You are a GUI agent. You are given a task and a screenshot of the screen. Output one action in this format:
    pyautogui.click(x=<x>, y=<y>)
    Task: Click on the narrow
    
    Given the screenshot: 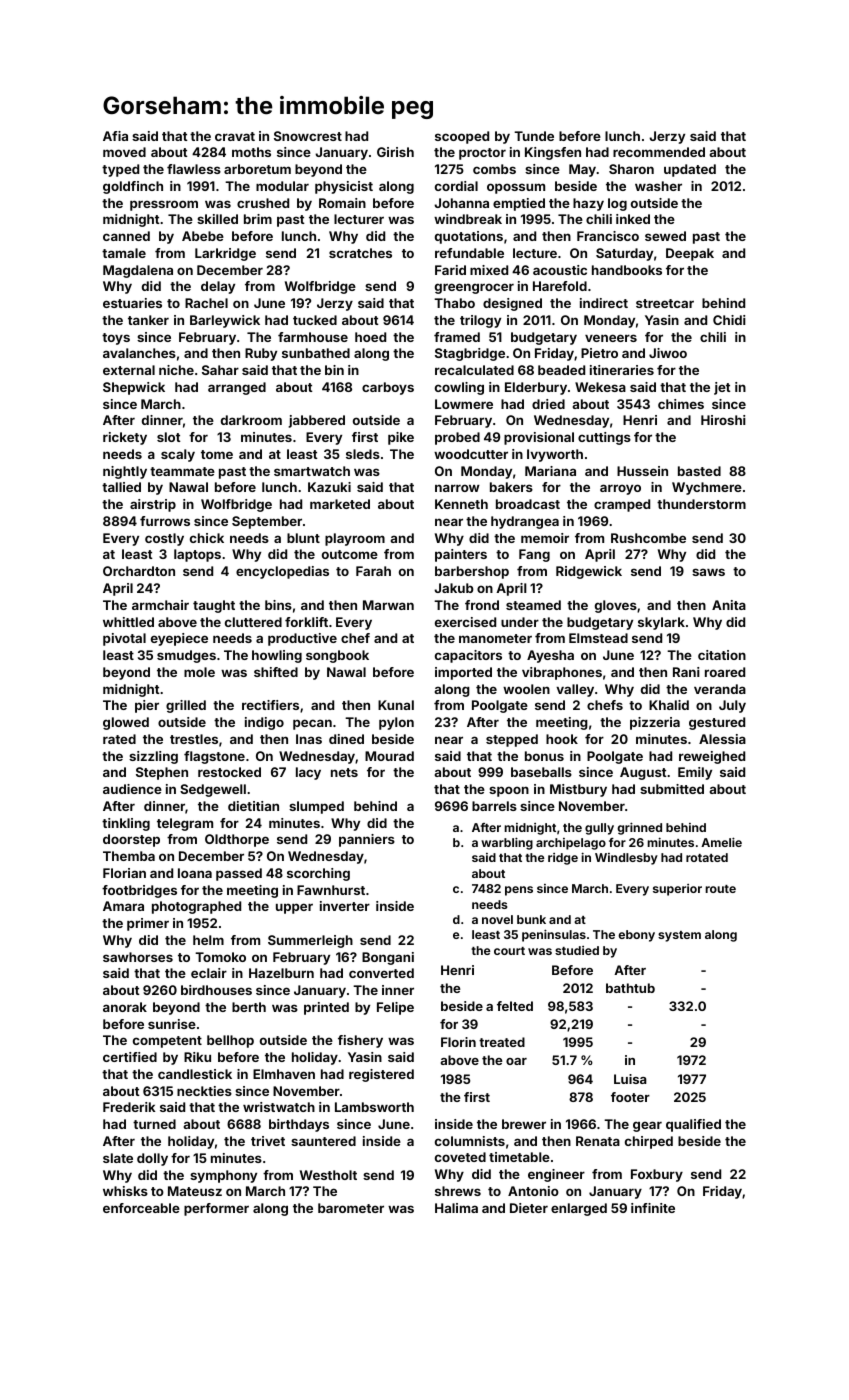 What is the action you would take?
    pyautogui.click(x=457, y=488)
